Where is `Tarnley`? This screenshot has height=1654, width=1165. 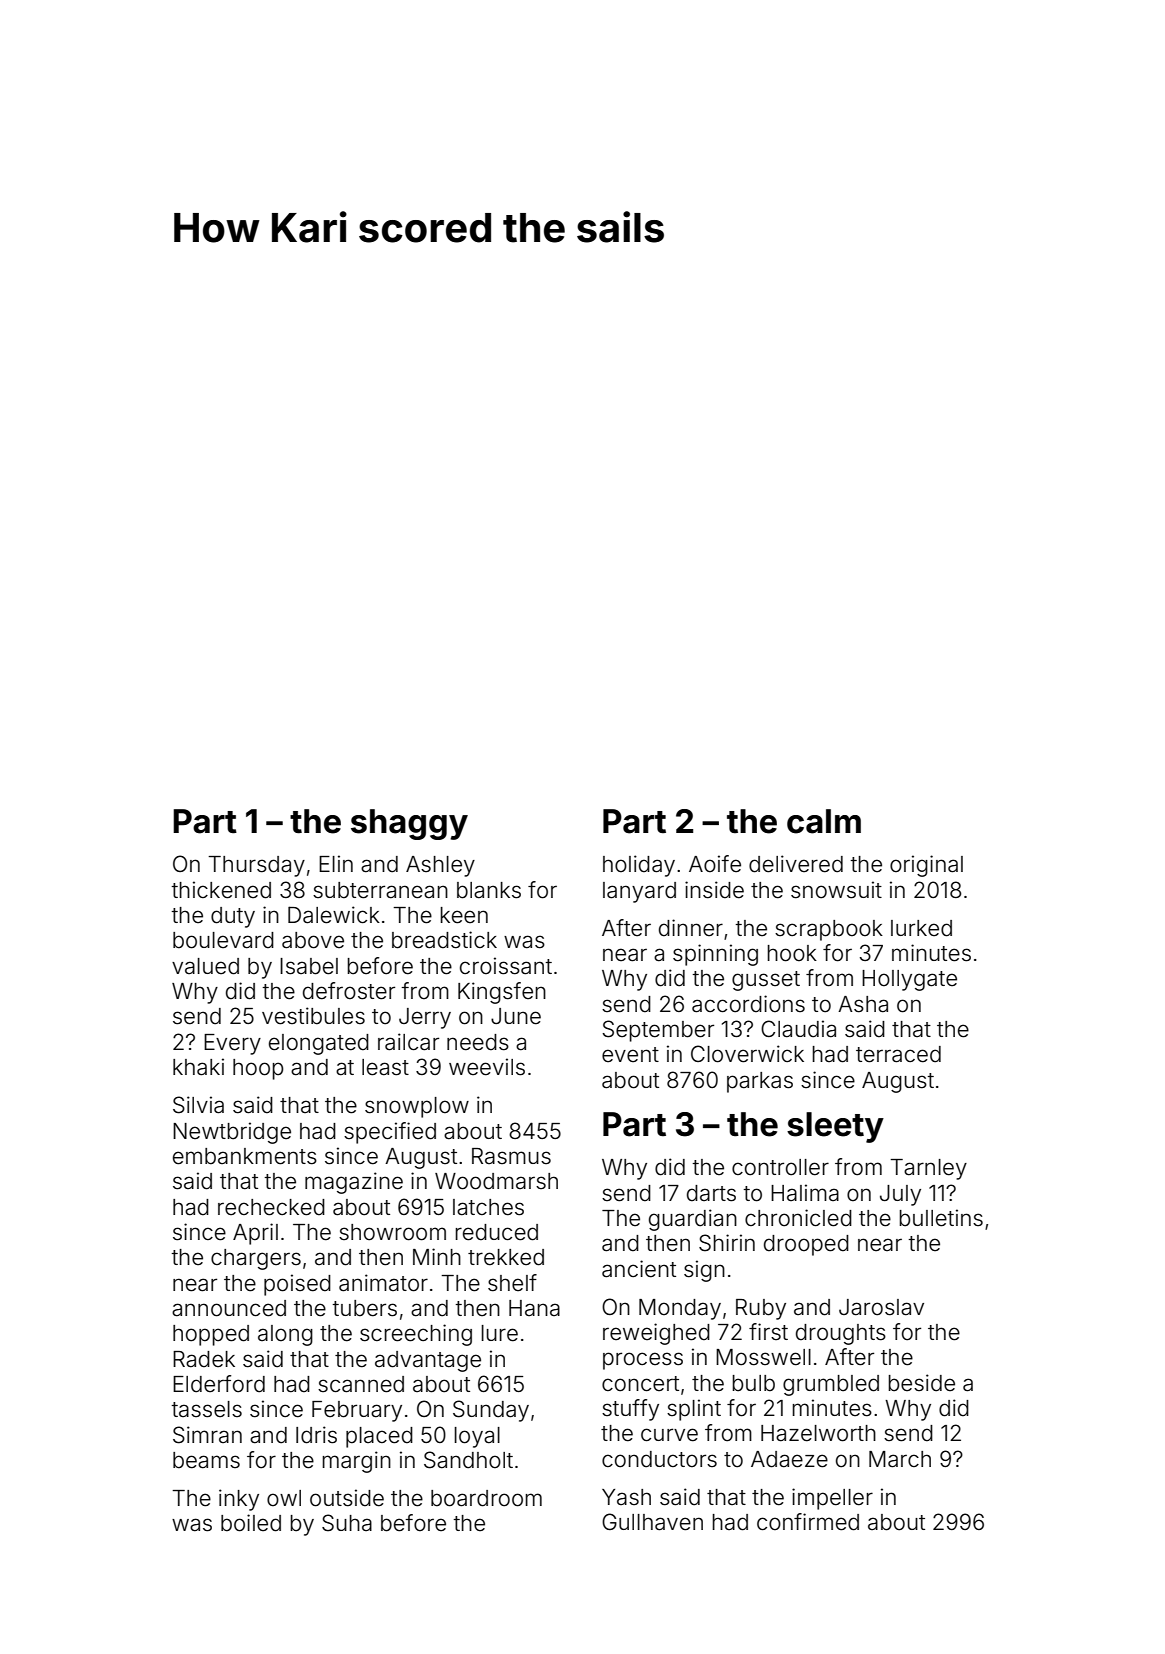
Tarnley is located at coordinates (928, 1169).
